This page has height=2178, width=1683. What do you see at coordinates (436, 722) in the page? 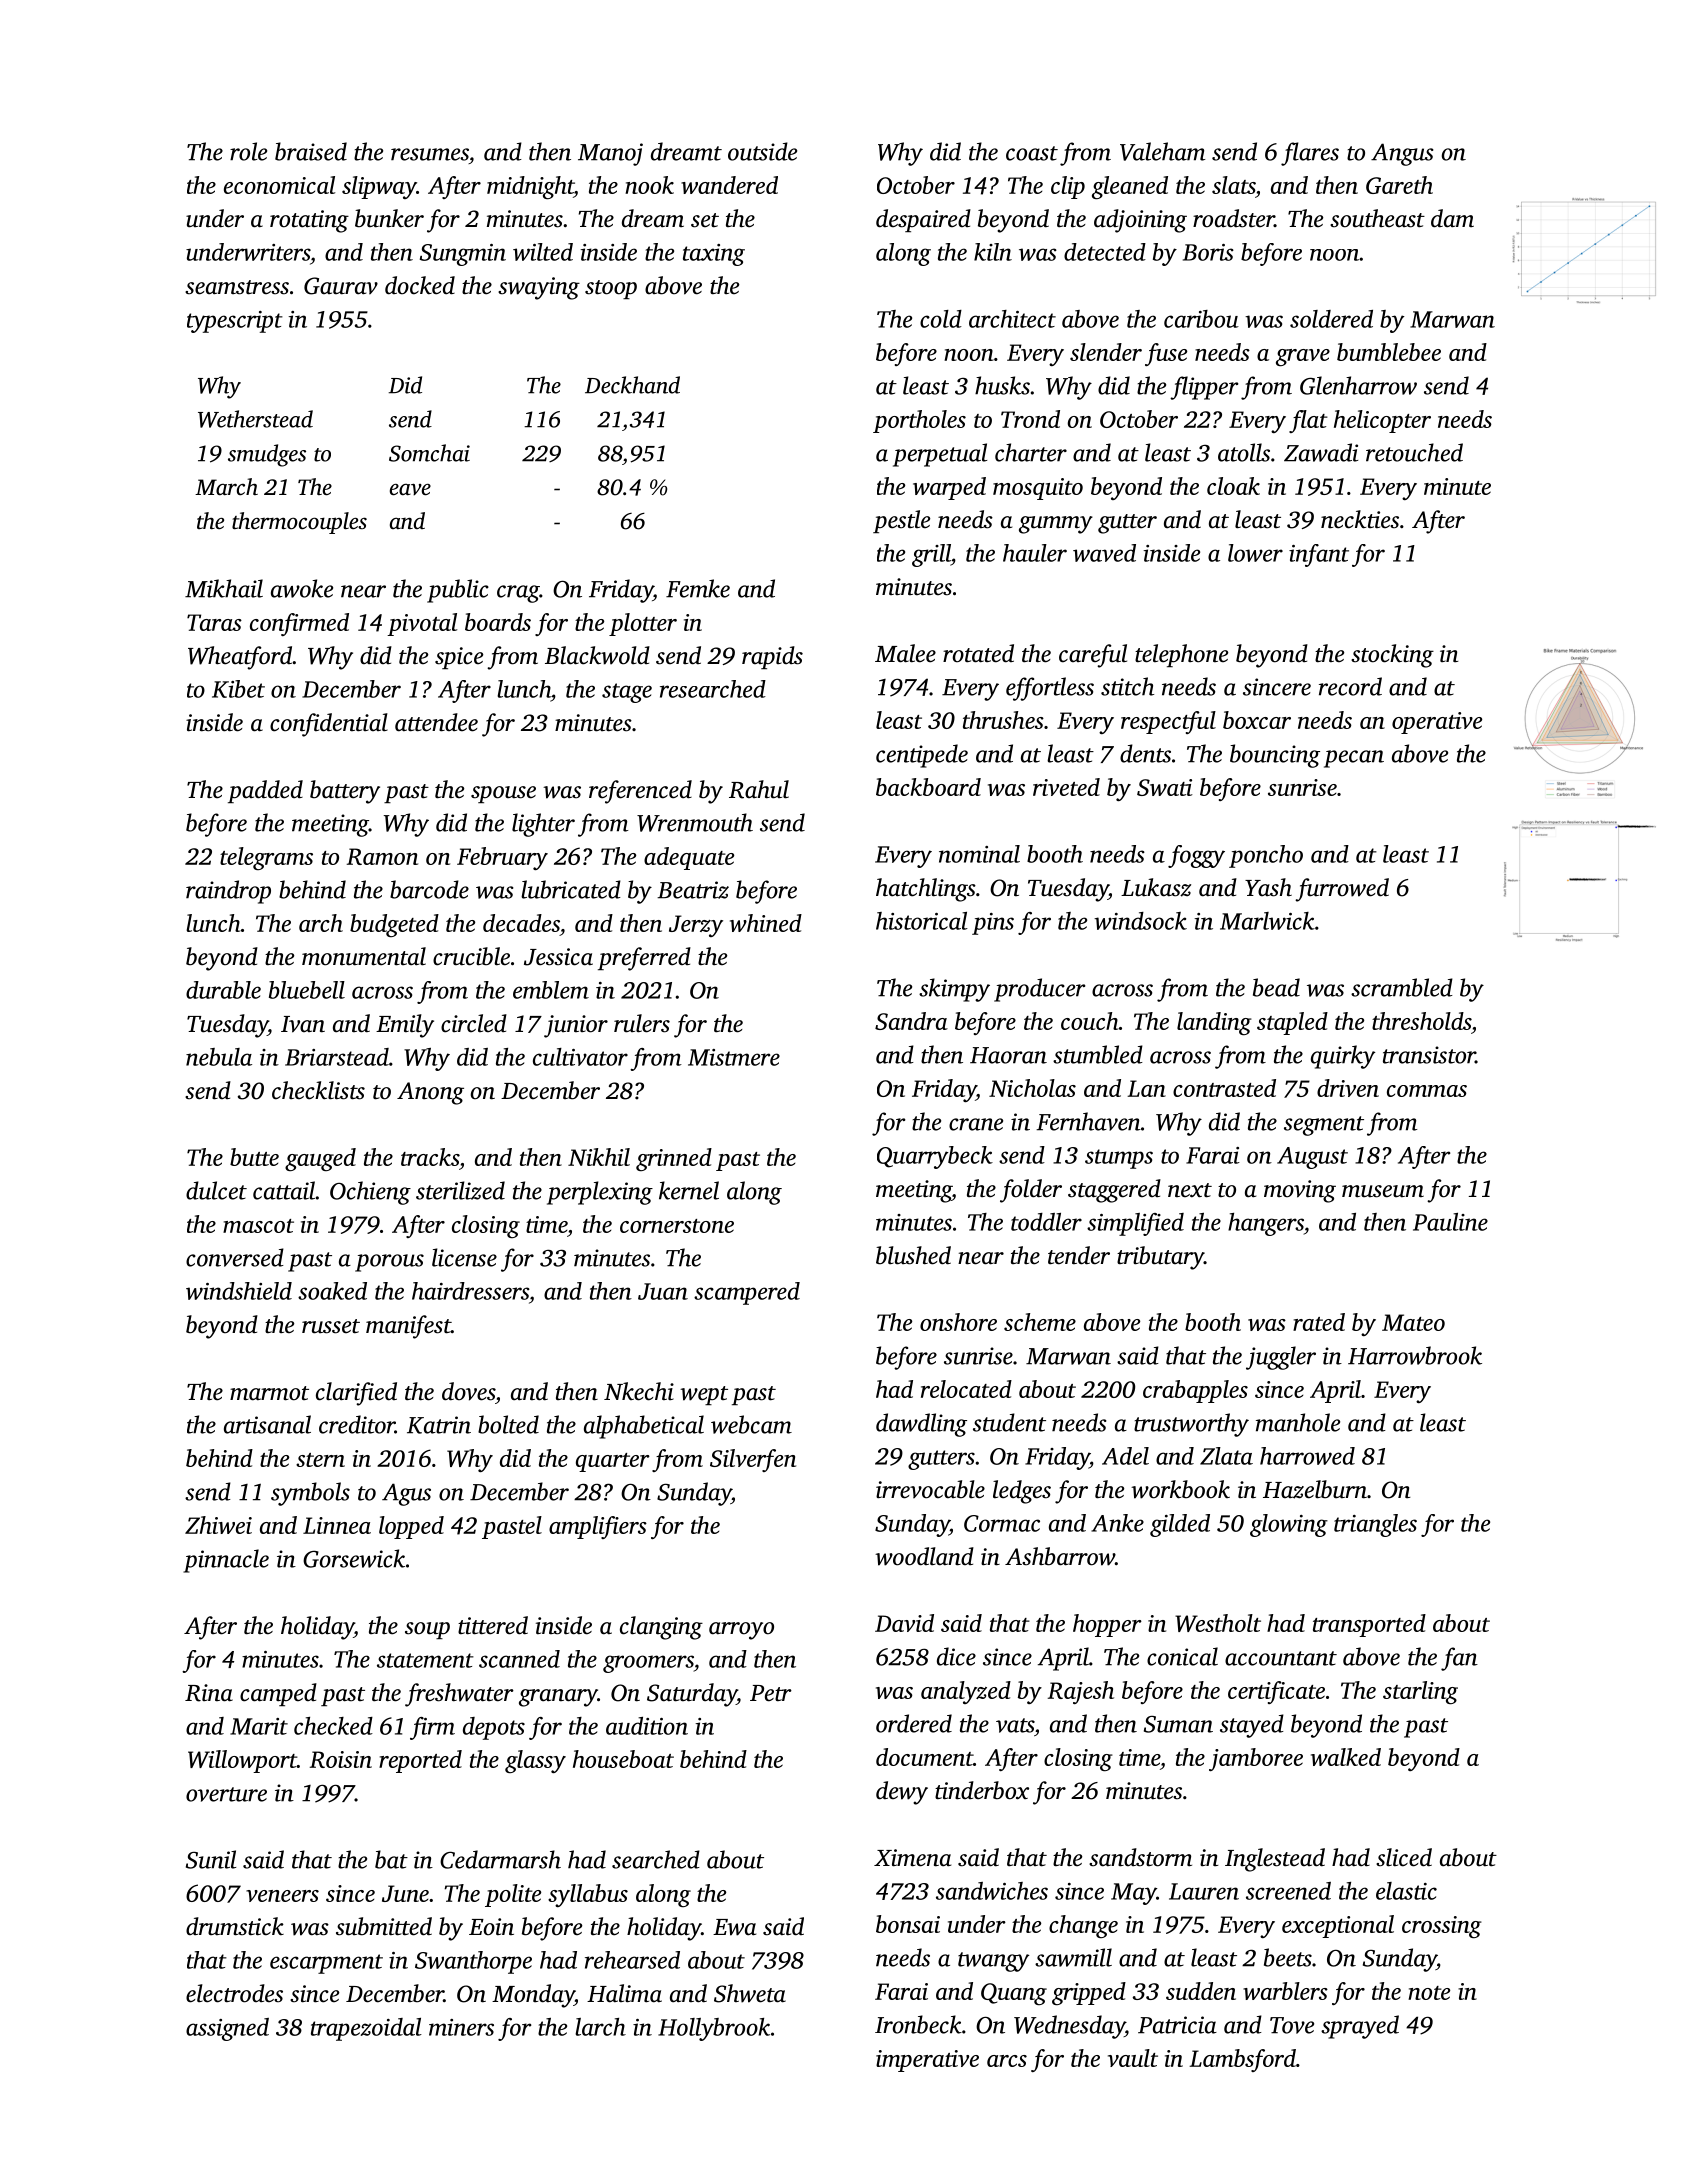
I see `attendee` at bounding box center [436, 722].
